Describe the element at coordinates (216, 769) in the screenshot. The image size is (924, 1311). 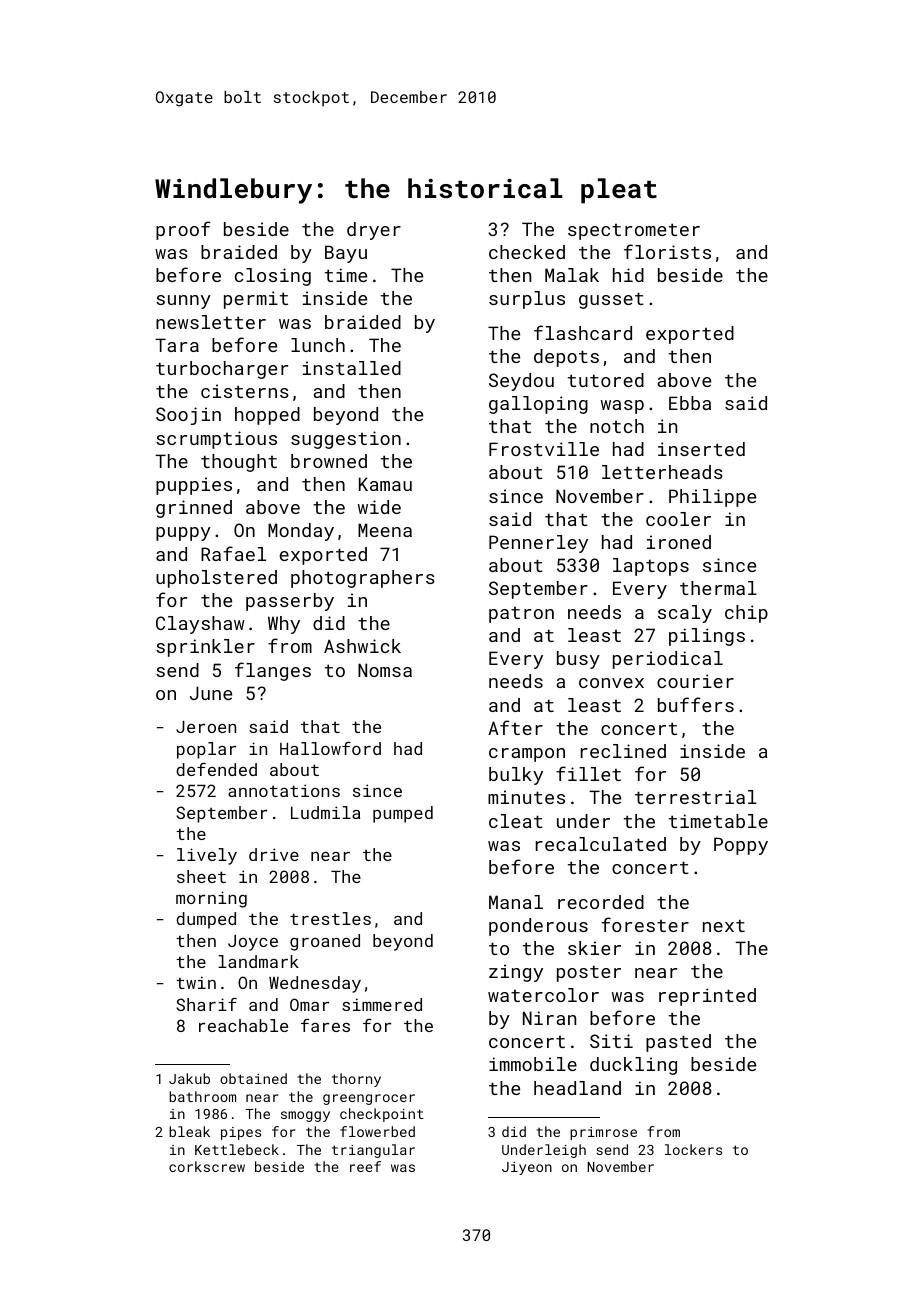
I see `defended` at that location.
